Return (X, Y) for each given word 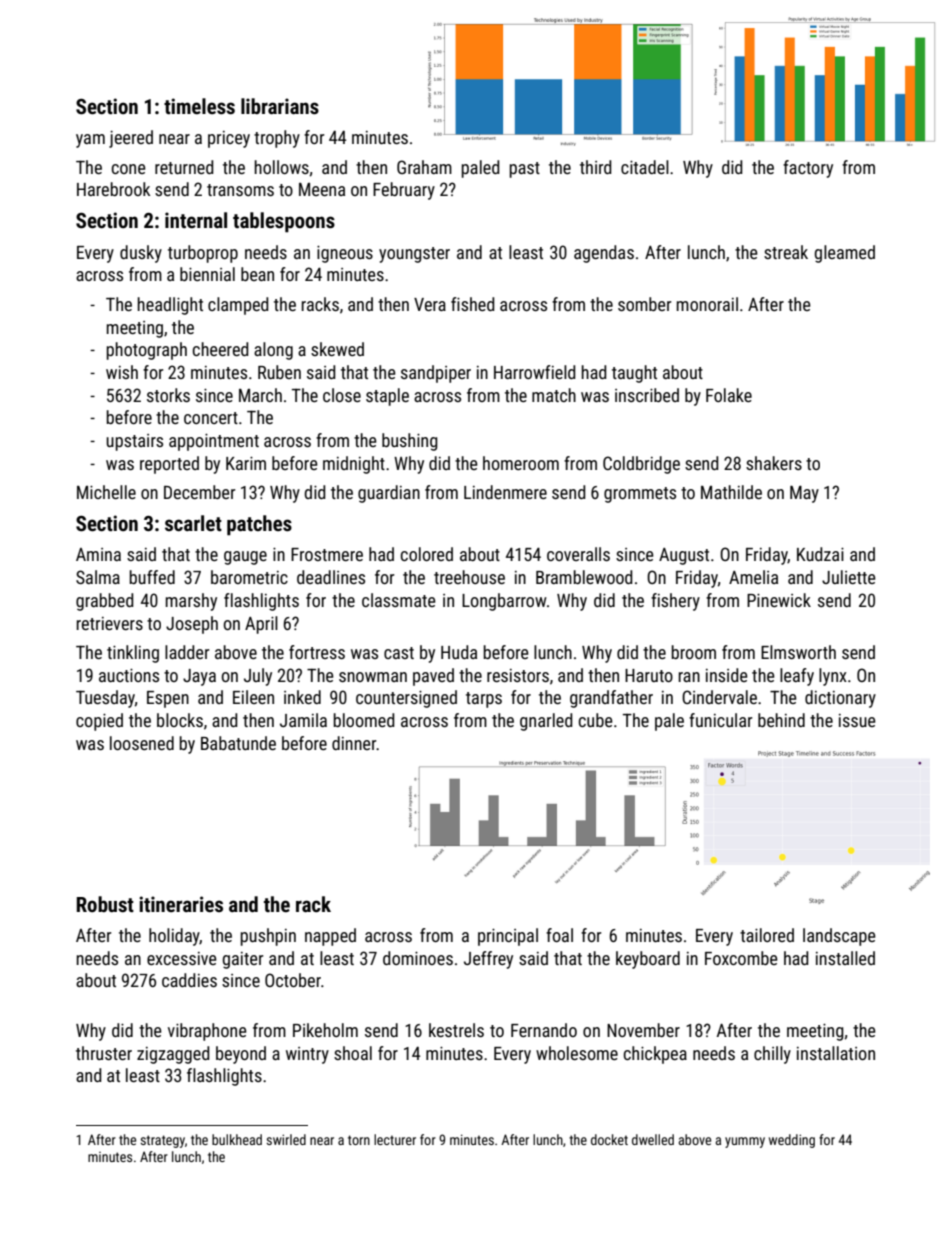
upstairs (134, 442)
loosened (142, 743)
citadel (645, 167)
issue (857, 720)
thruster (104, 1053)
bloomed (364, 720)
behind (781, 720)
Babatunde (238, 743)
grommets (640, 495)
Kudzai (820, 554)
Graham (424, 167)
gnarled (546, 722)
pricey (229, 139)
